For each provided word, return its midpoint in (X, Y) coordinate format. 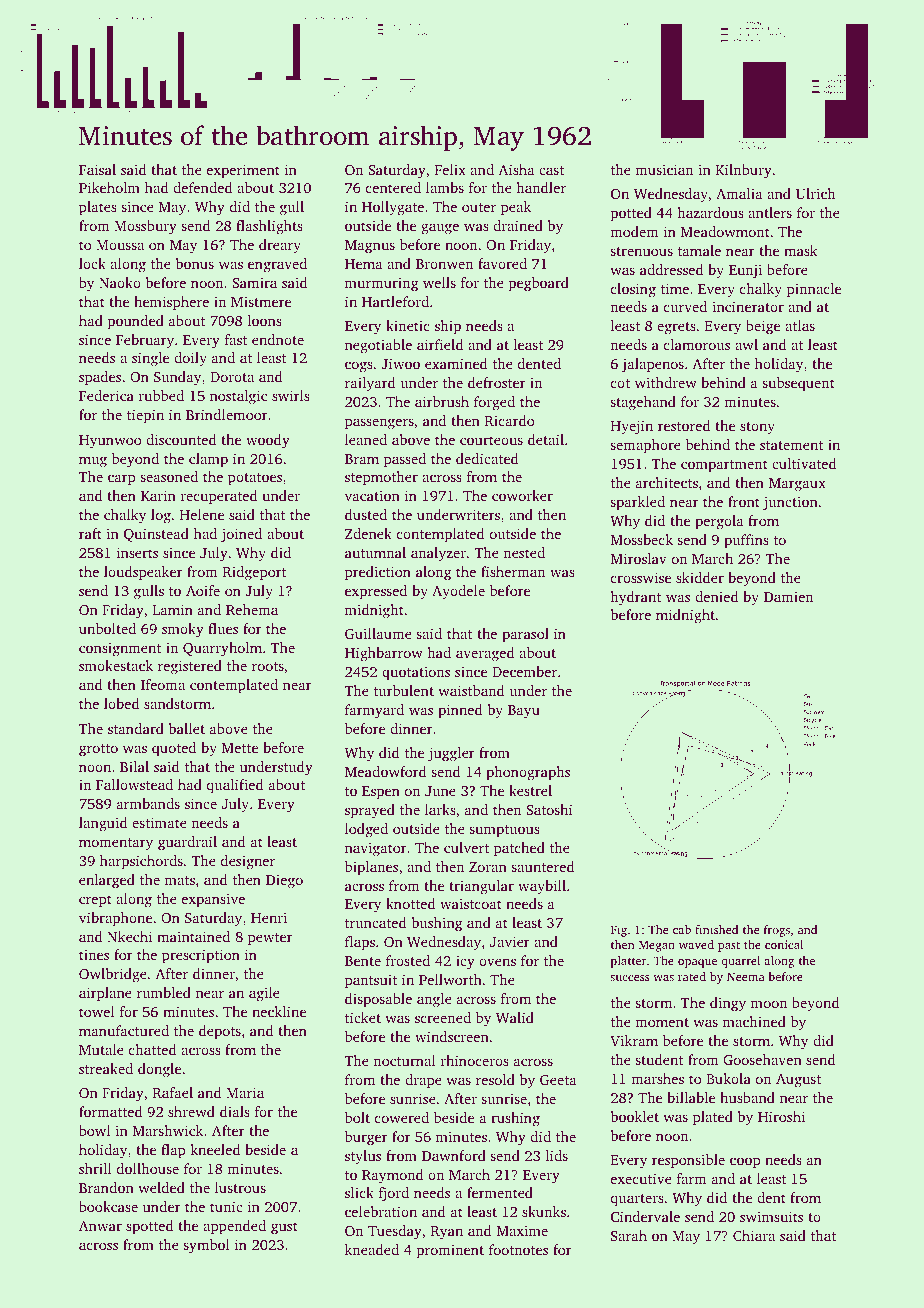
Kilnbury (743, 171)
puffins (746, 541)
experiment (243, 171)
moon (769, 1004)
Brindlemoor (227, 414)
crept (95, 901)
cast (551, 170)
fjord (394, 1194)
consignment (120, 649)
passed (405, 460)
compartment (724, 466)
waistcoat (471, 903)
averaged (485, 654)
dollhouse (148, 1168)
